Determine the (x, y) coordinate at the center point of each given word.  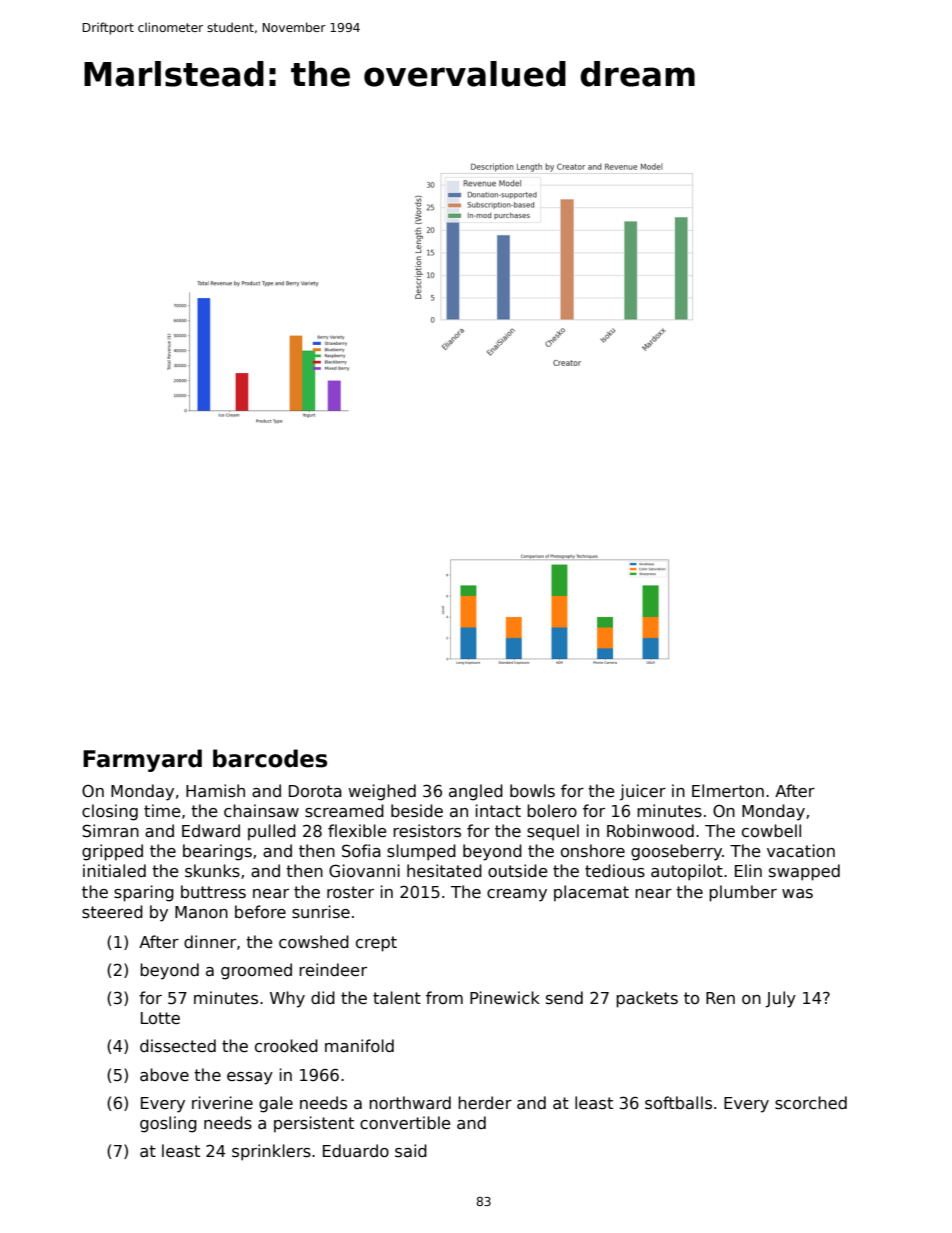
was (797, 894)
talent (397, 998)
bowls (532, 790)
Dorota (315, 791)
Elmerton (728, 790)
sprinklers (271, 1152)
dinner (210, 941)
